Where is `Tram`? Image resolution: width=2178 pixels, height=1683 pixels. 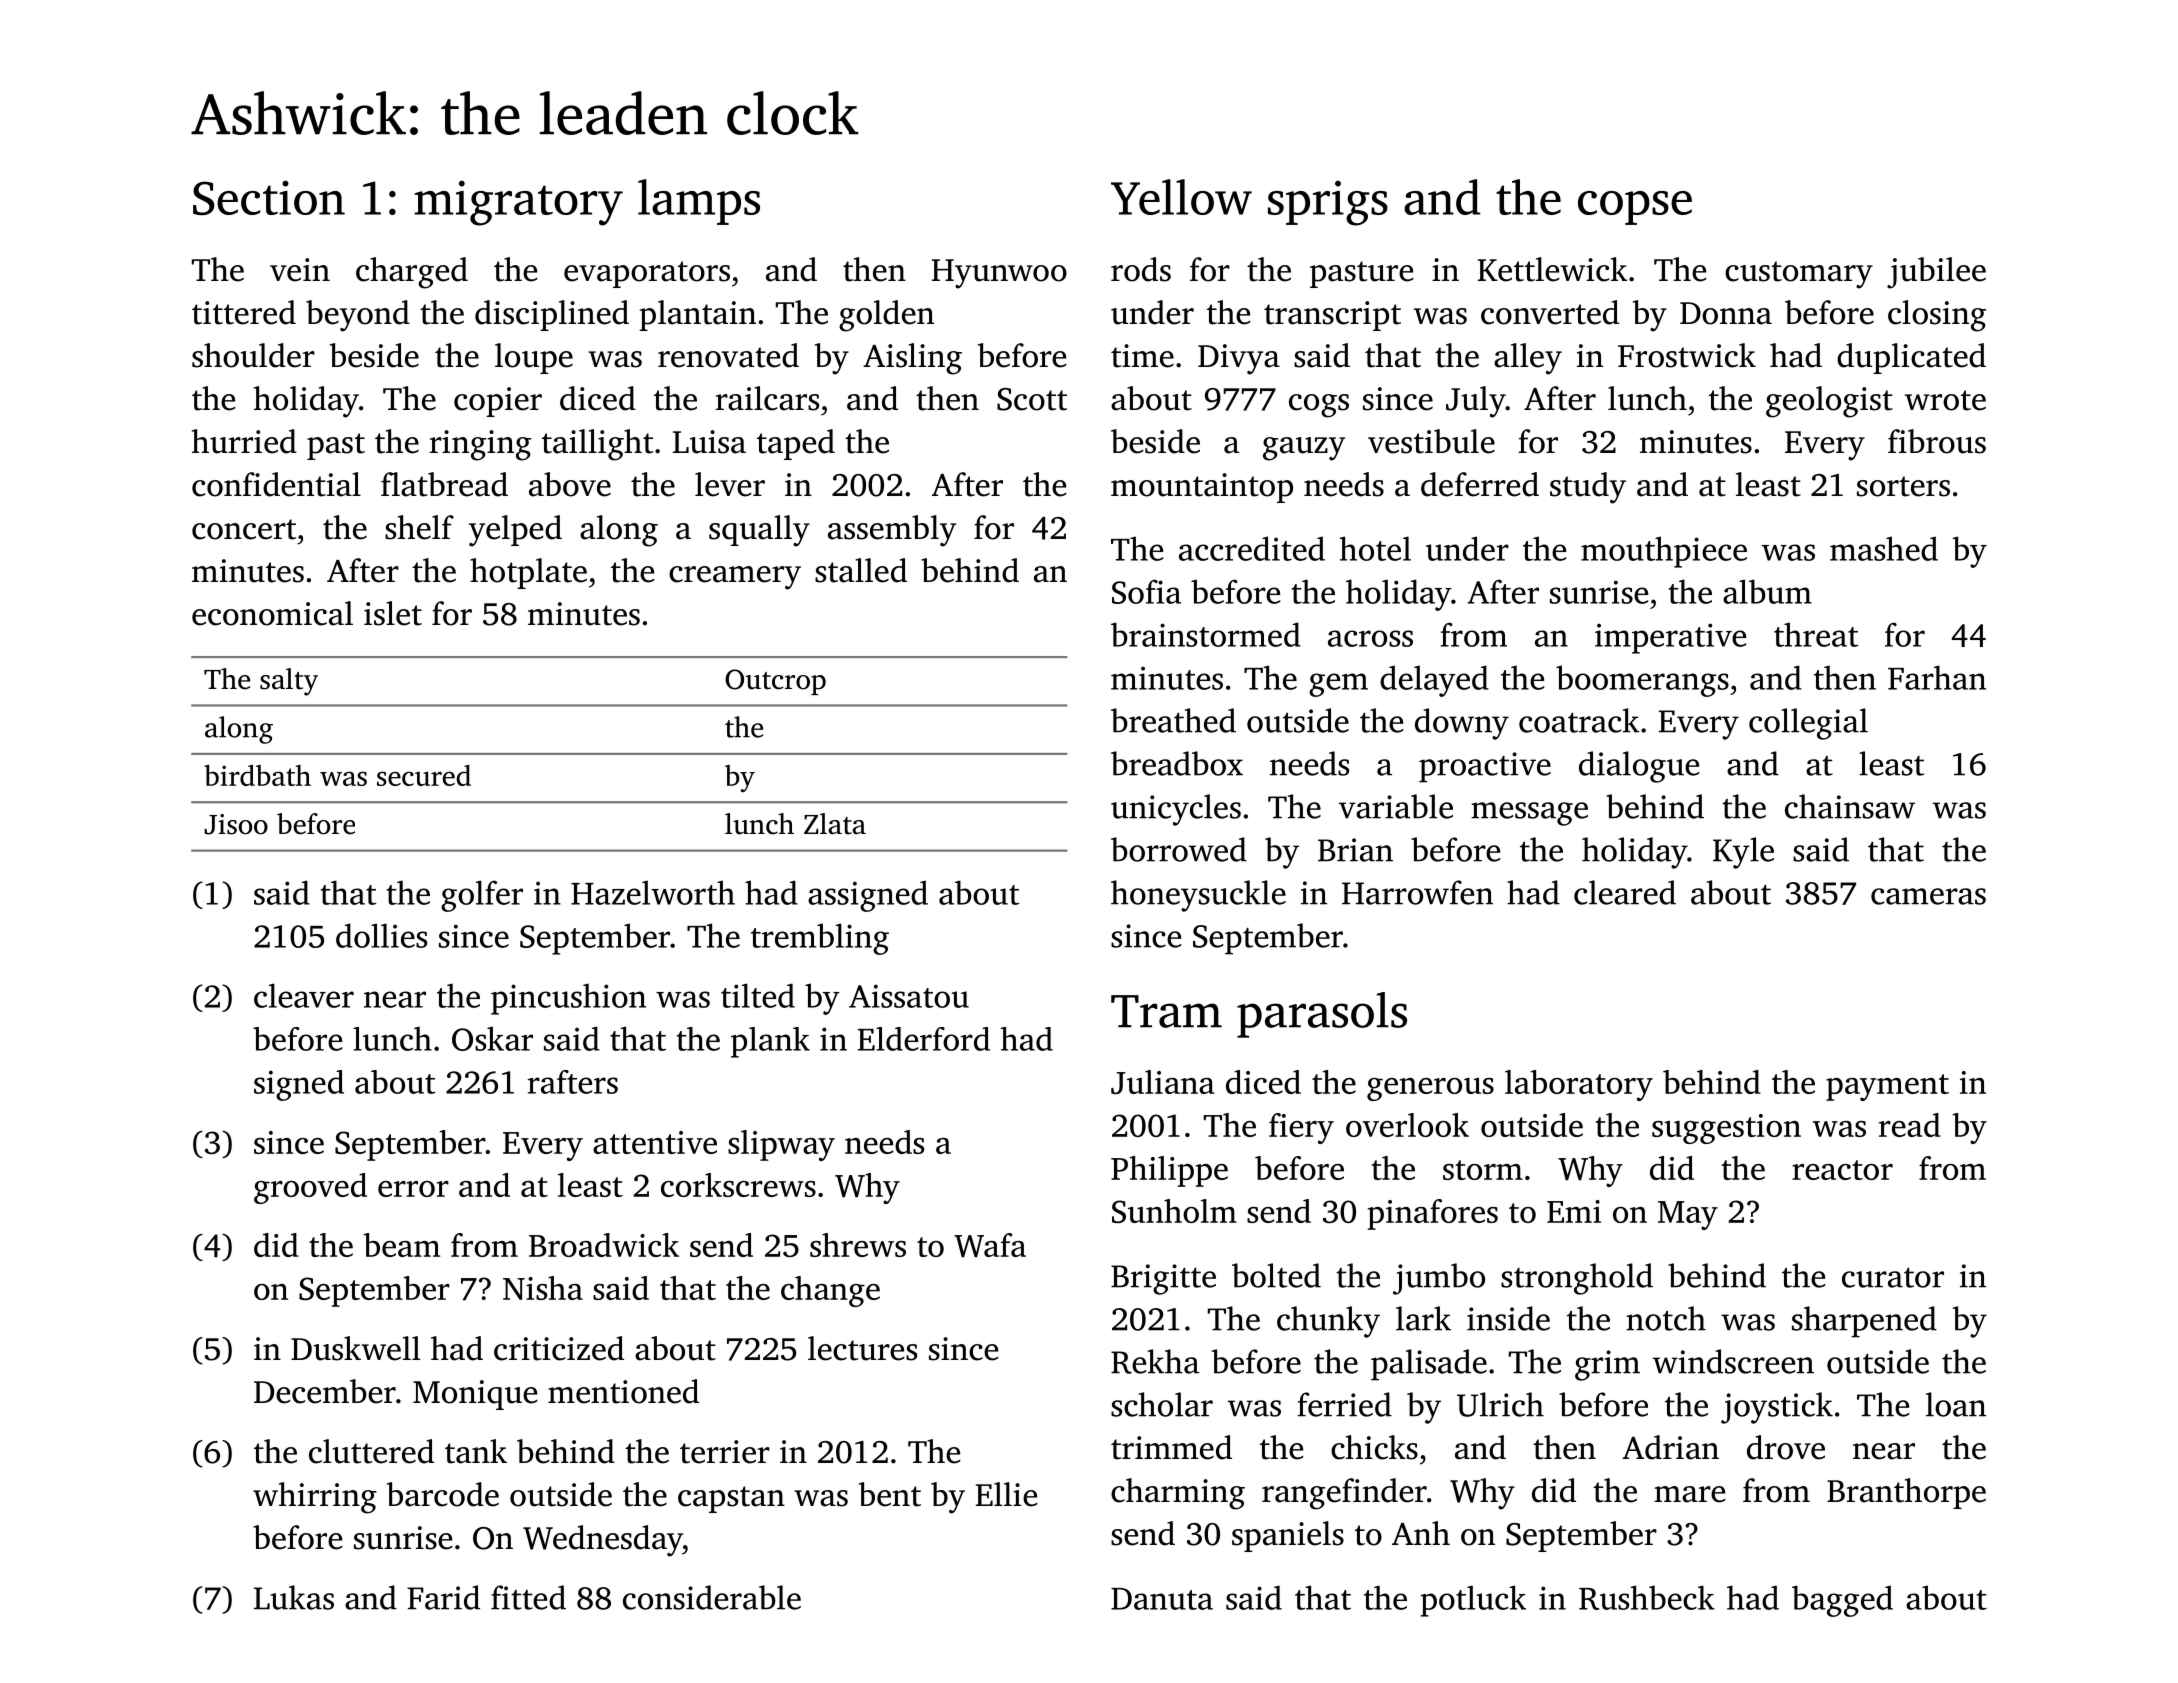
Tram is located at coordinates (1166, 1011).
